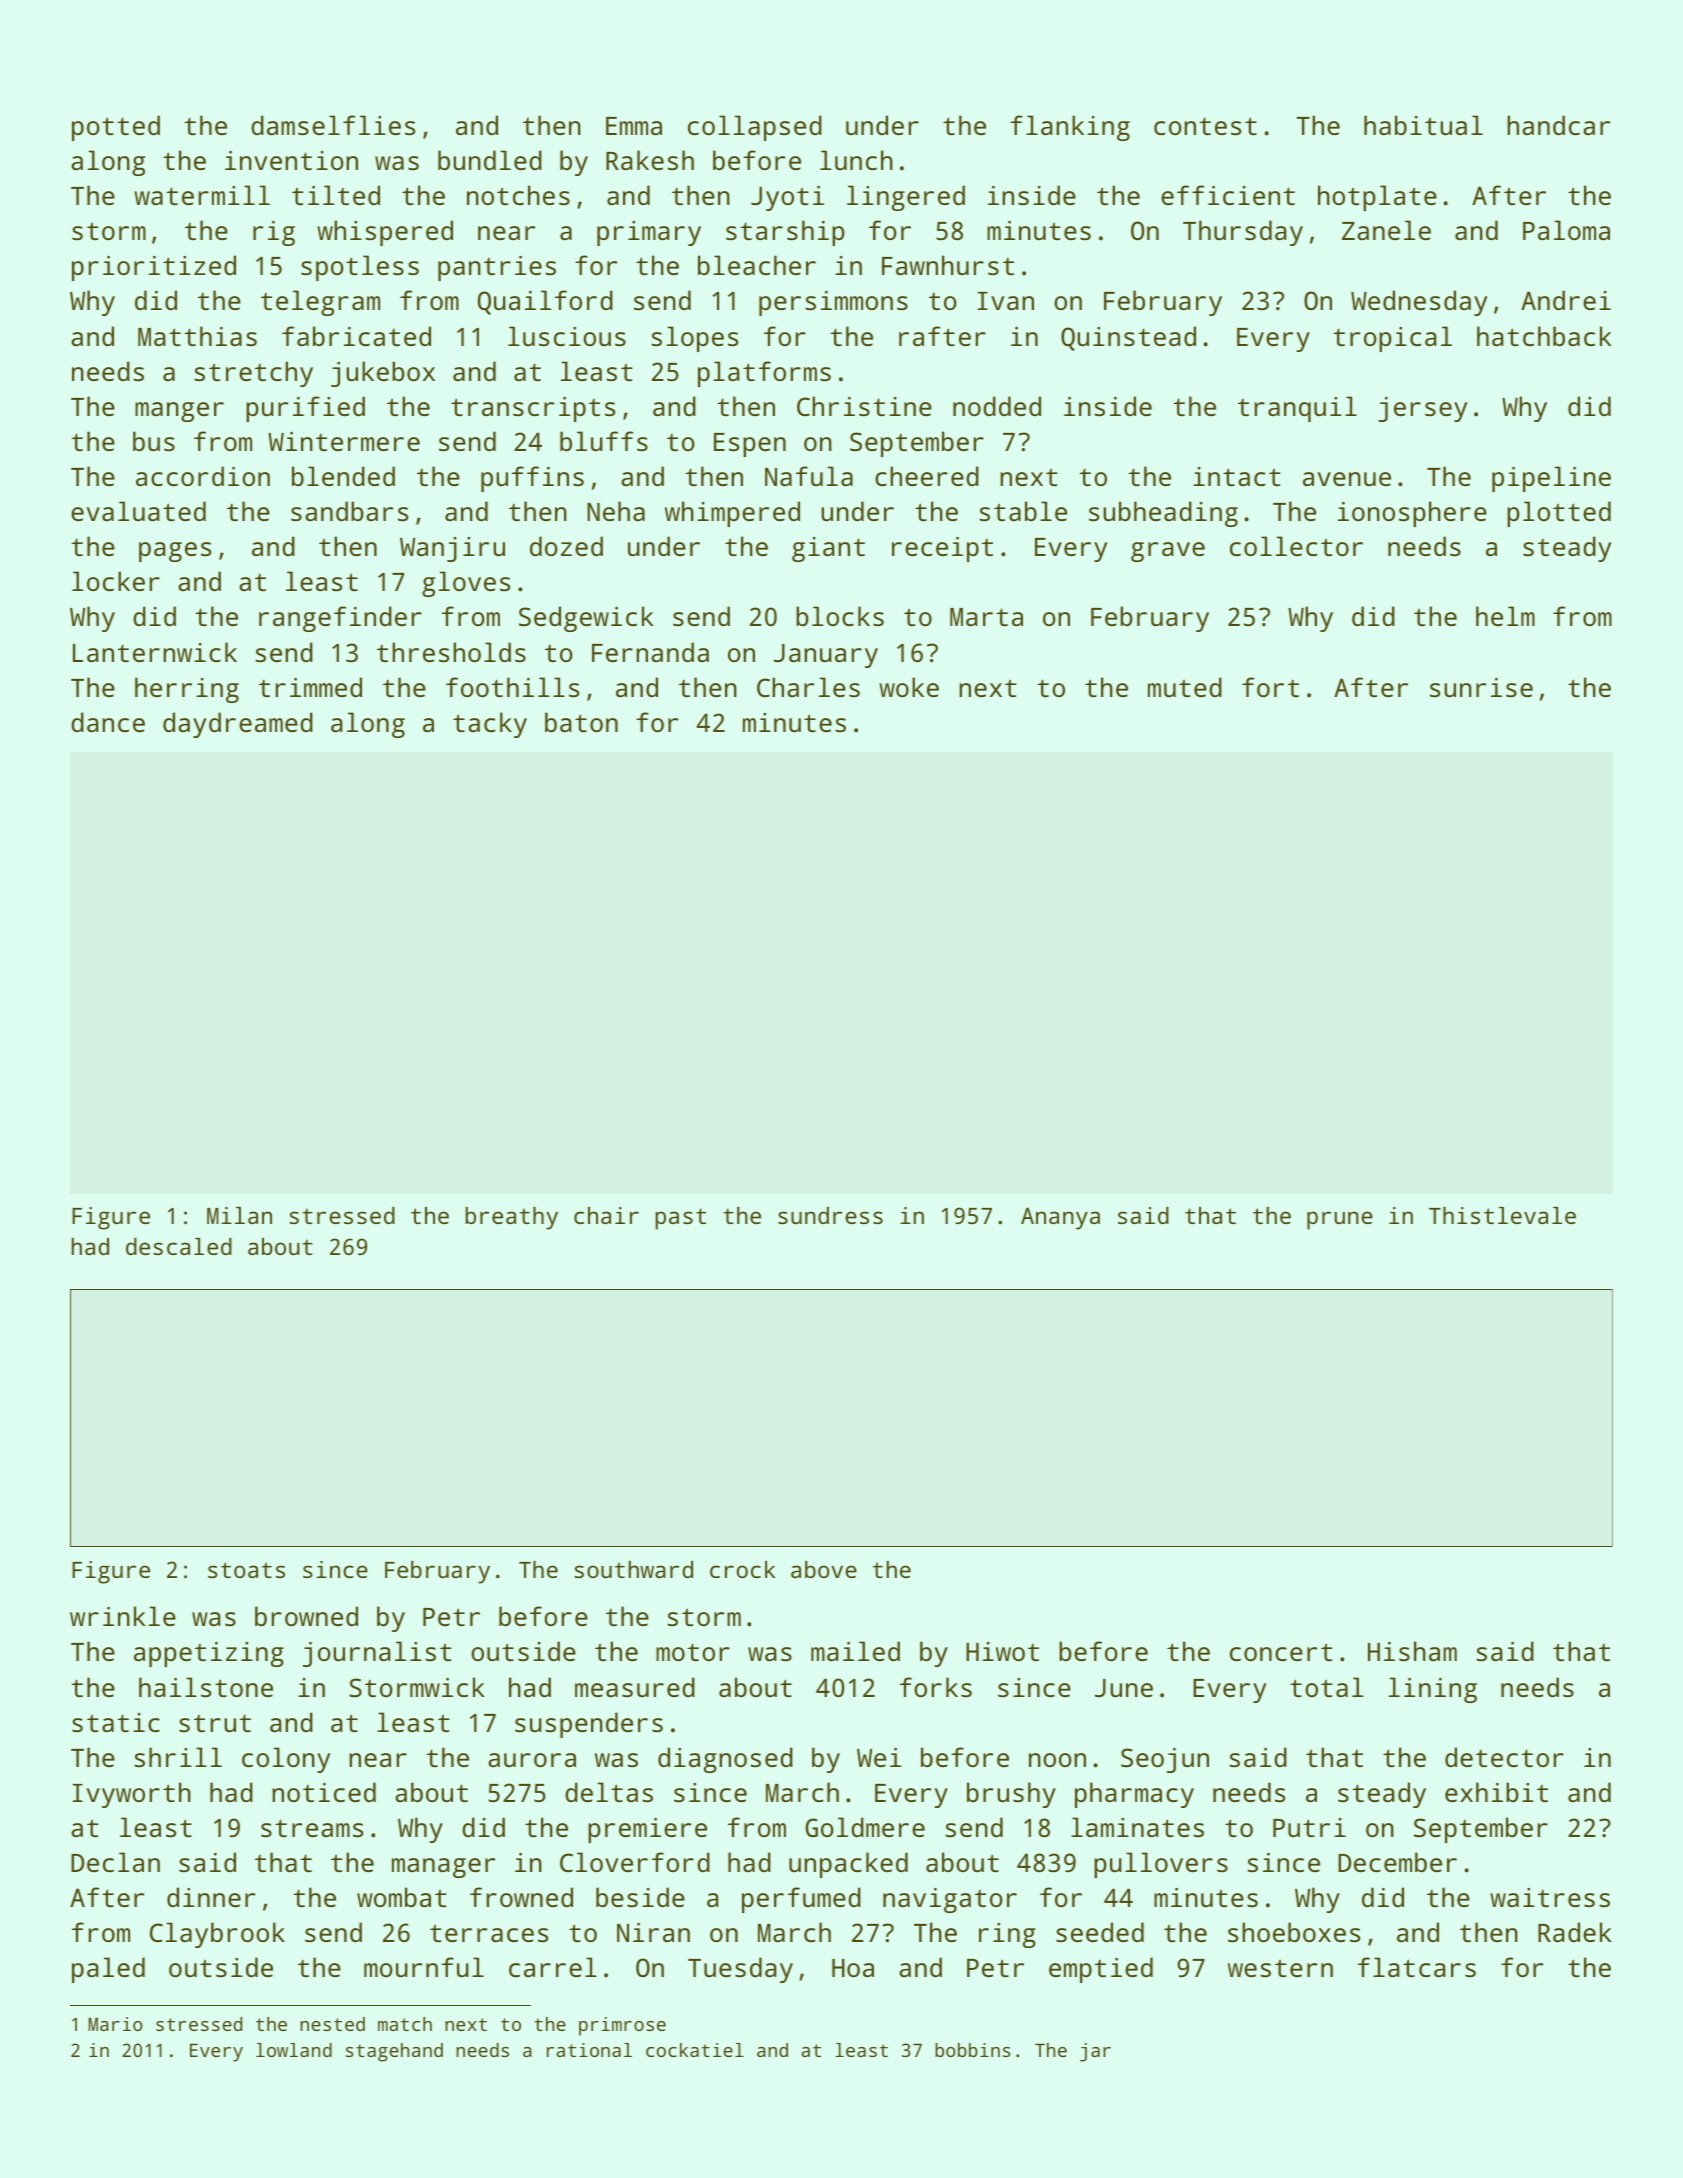  What do you see at coordinates (1412, 1651) in the screenshot?
I see `Hisham` at bounding box center [1412, 1651].
